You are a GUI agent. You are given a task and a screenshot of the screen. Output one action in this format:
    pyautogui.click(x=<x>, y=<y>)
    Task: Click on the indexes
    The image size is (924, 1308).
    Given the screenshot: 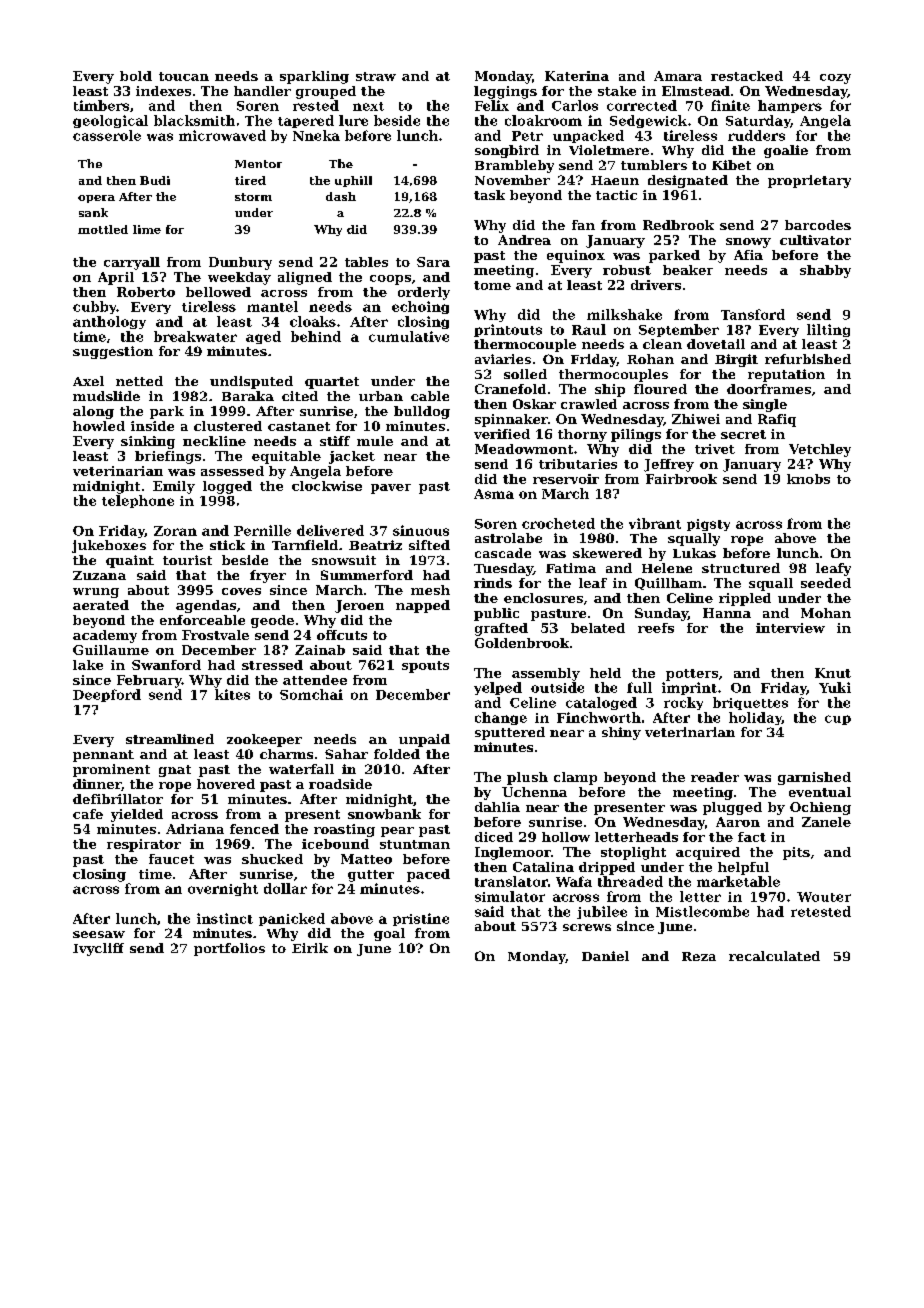 What is the action you would take?
    pyautogui.click(x=163, y=91)
